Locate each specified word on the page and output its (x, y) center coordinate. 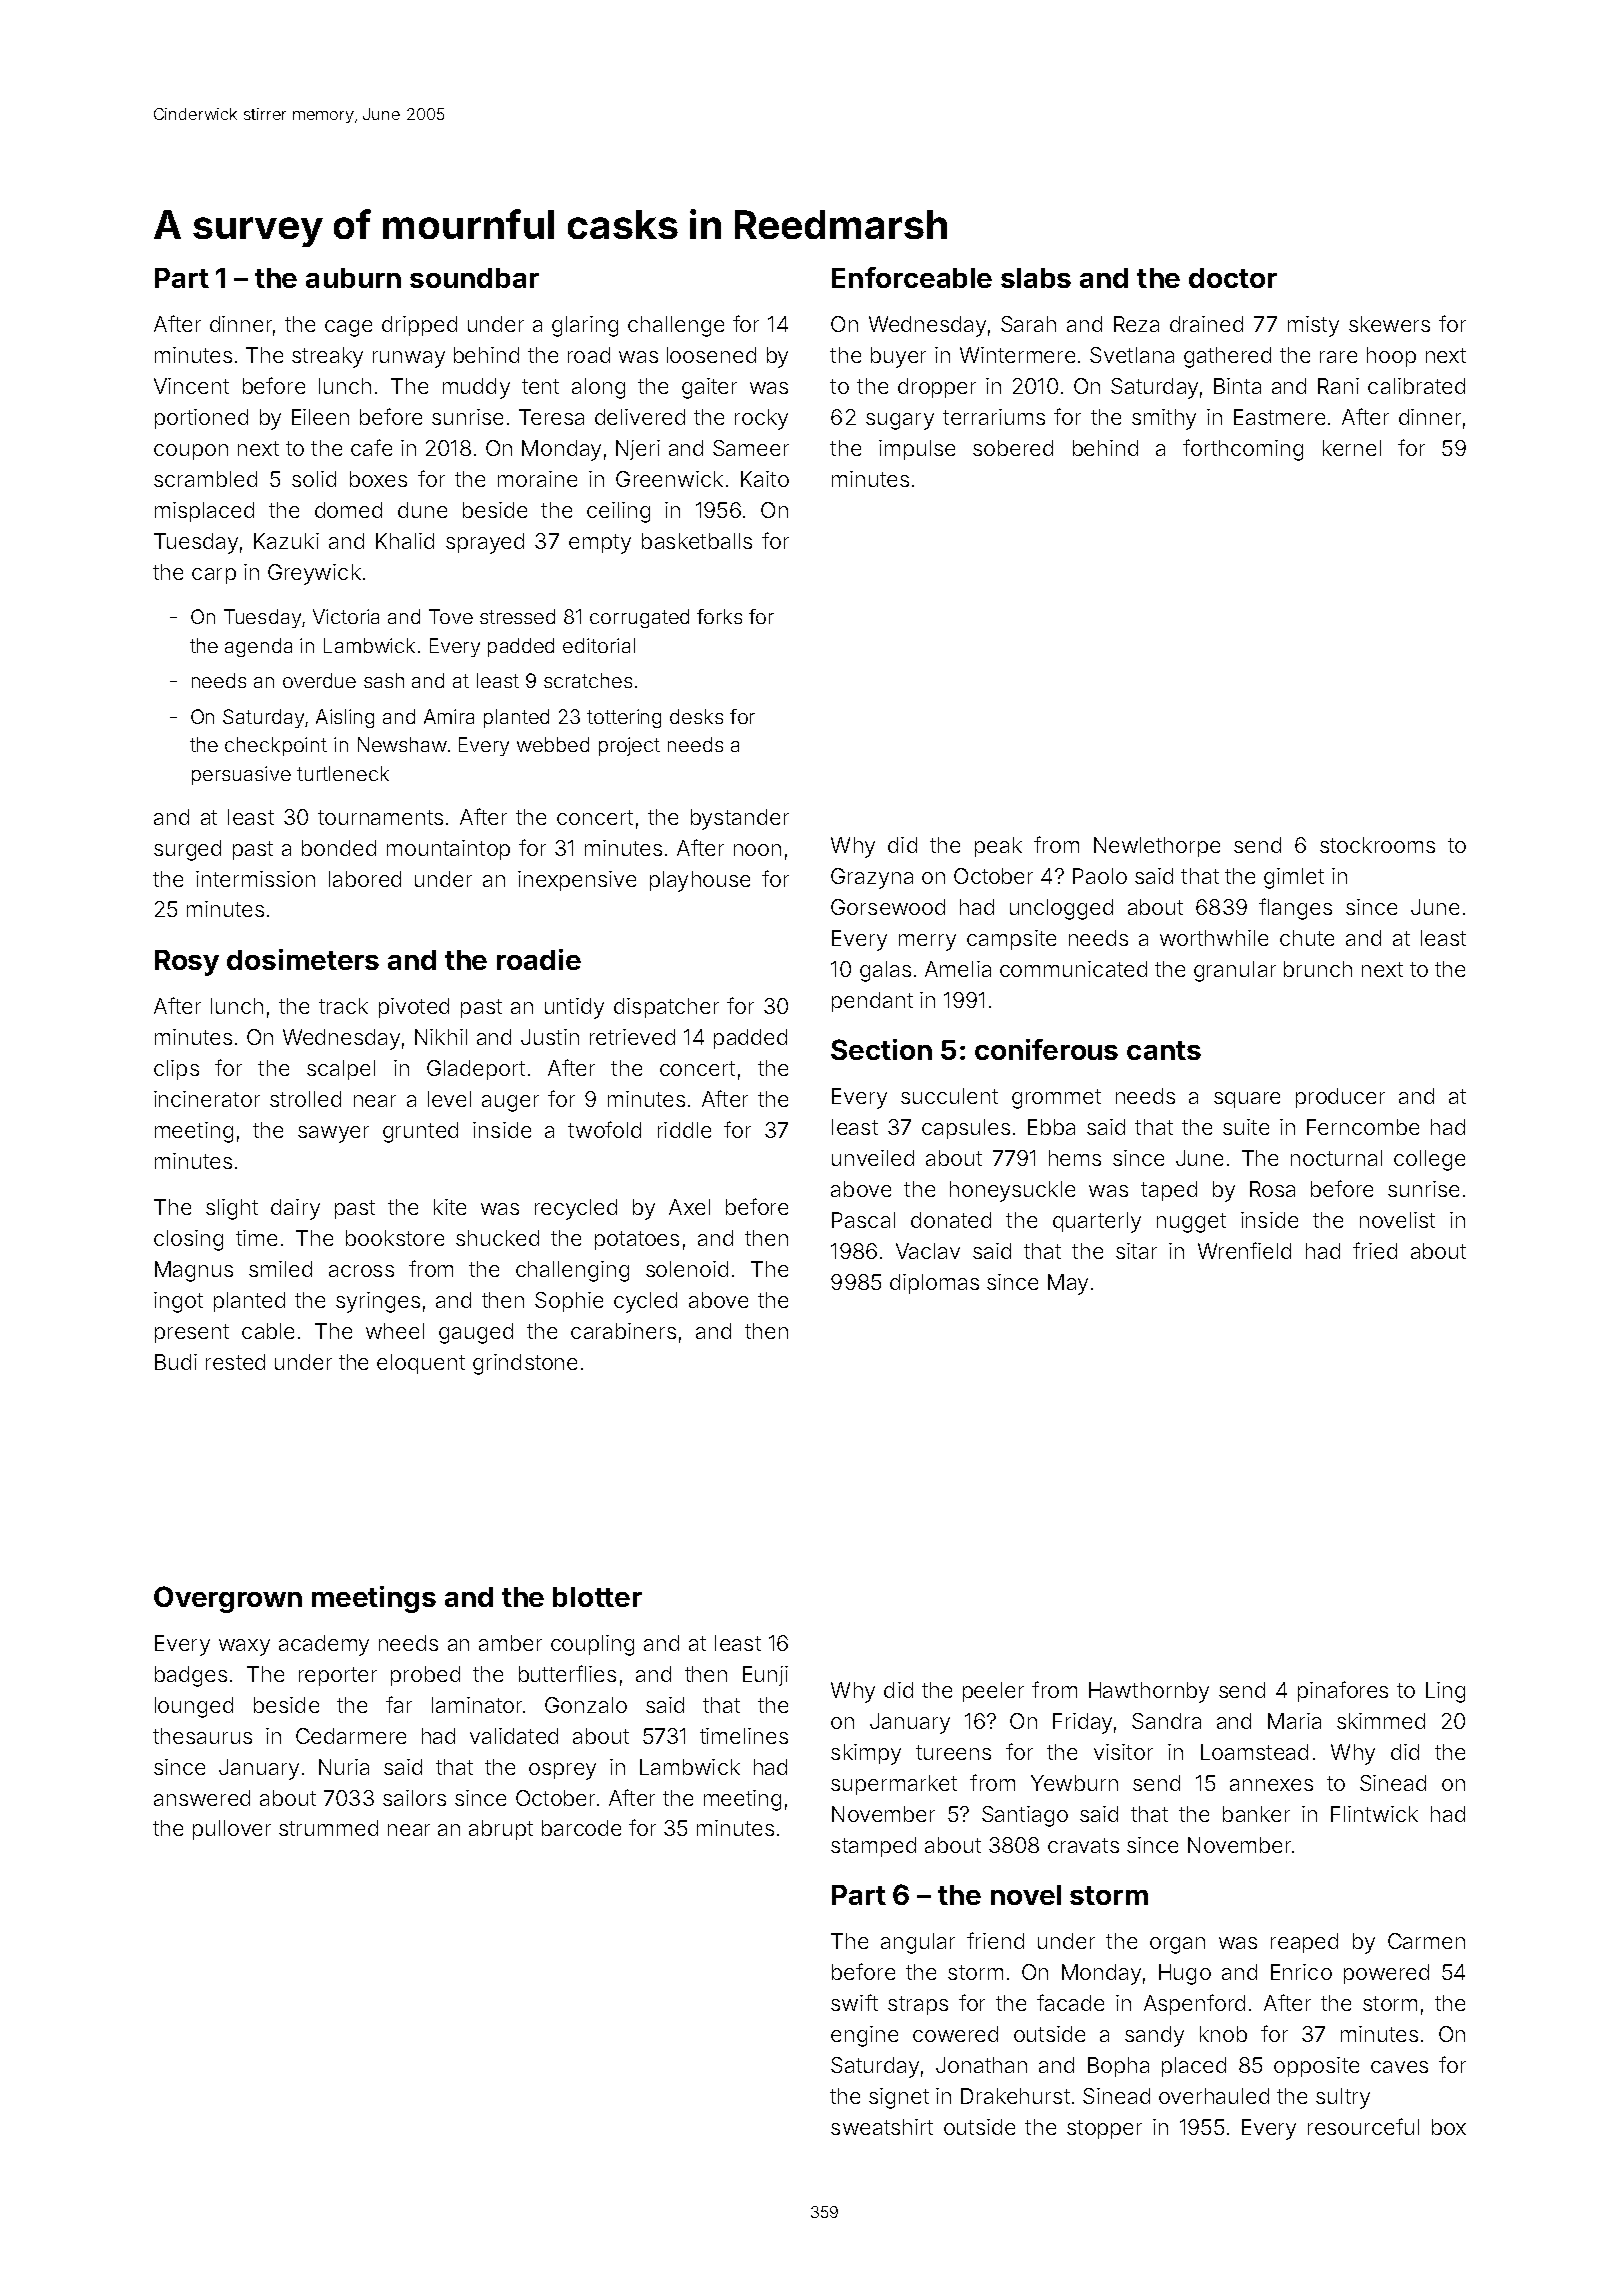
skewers (1389, 324)
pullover (232, 1830)
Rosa (1272, 1189)
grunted (420, 1132)
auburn (353, 278)
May (1068, 1284)
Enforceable (912, 277)
